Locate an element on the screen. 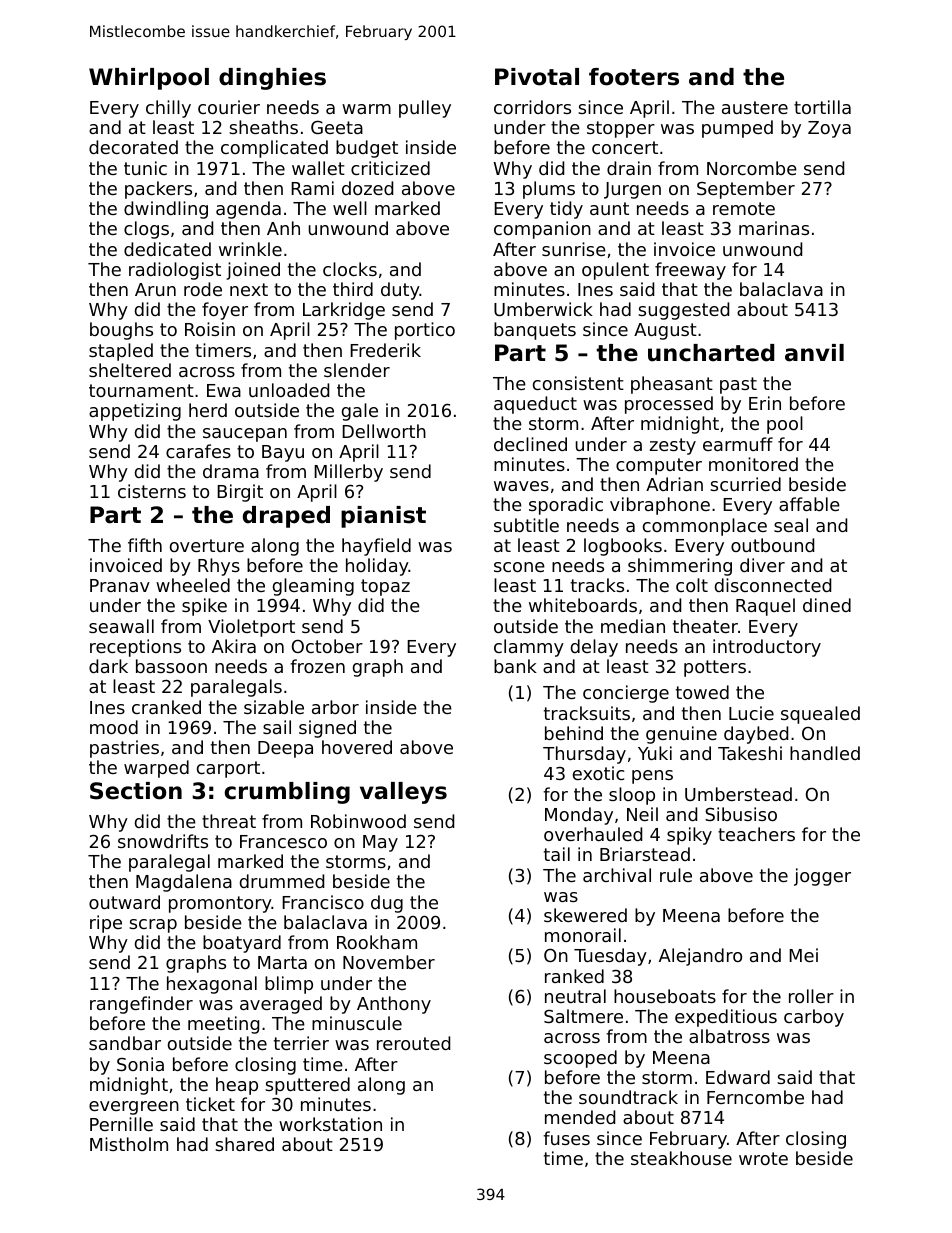  fuses is located at coordinates (566, 1138).
